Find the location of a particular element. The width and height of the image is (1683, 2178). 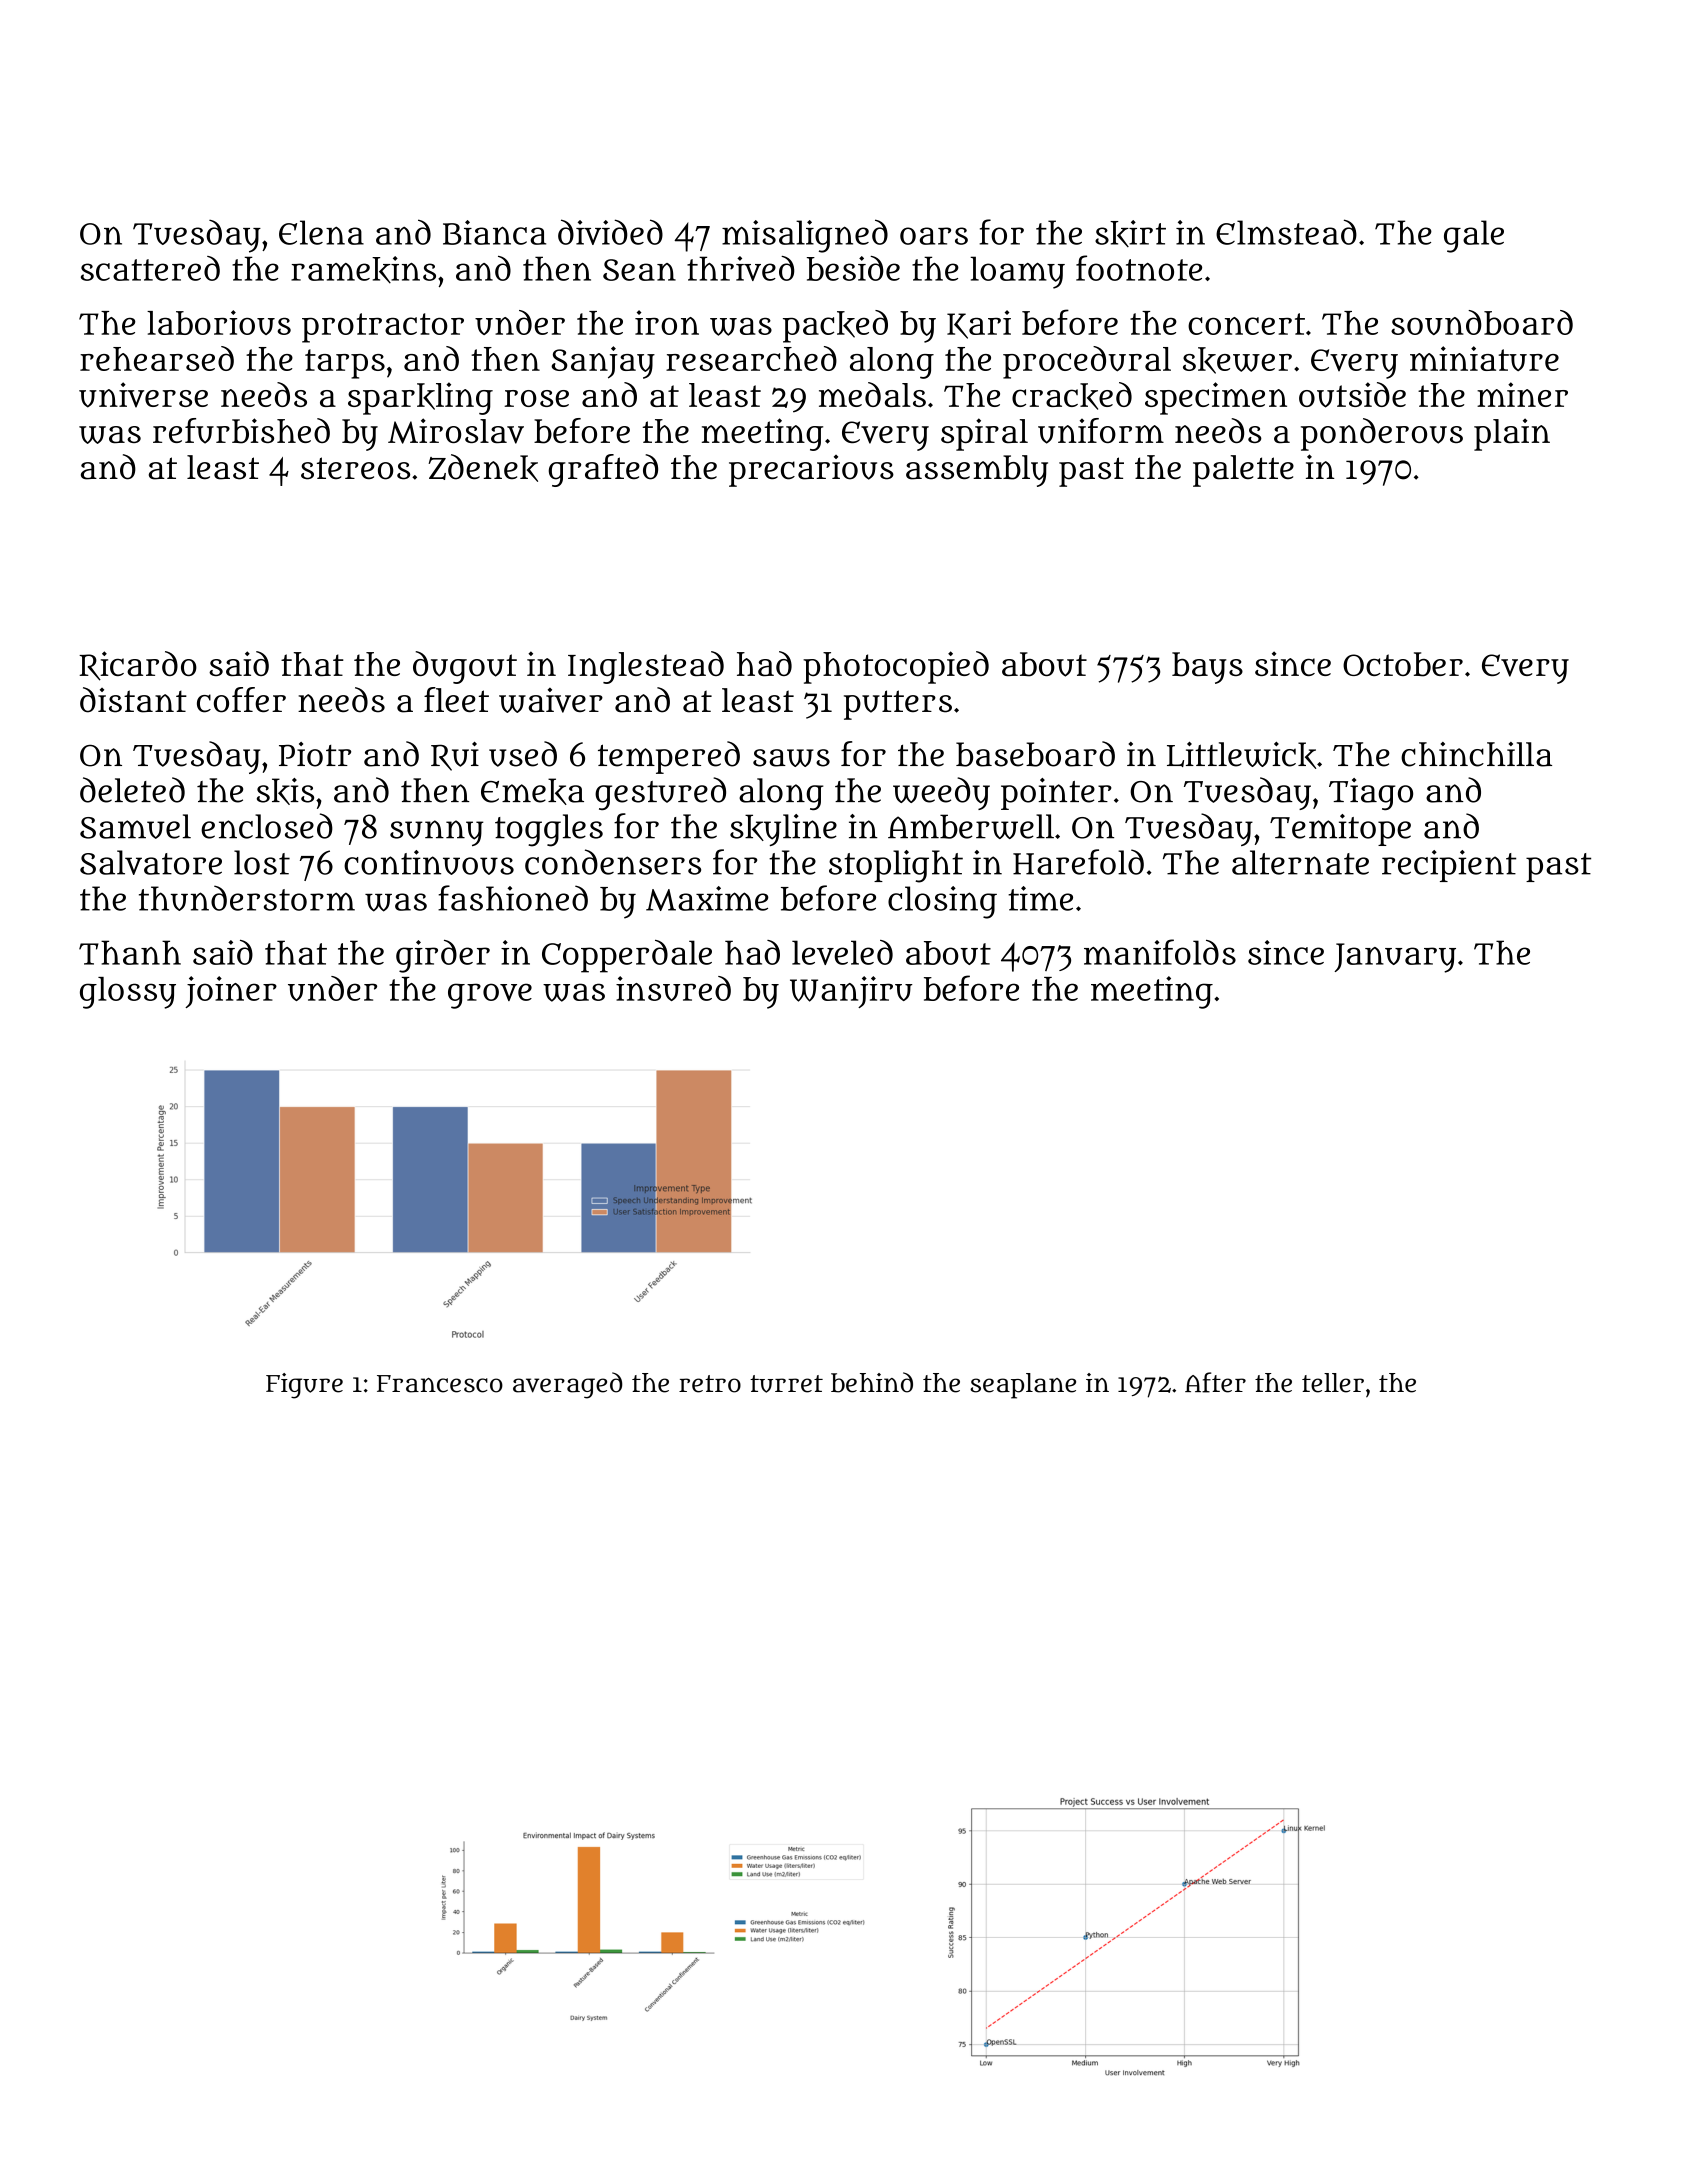

tempered is located at coordinates (669, 757).
